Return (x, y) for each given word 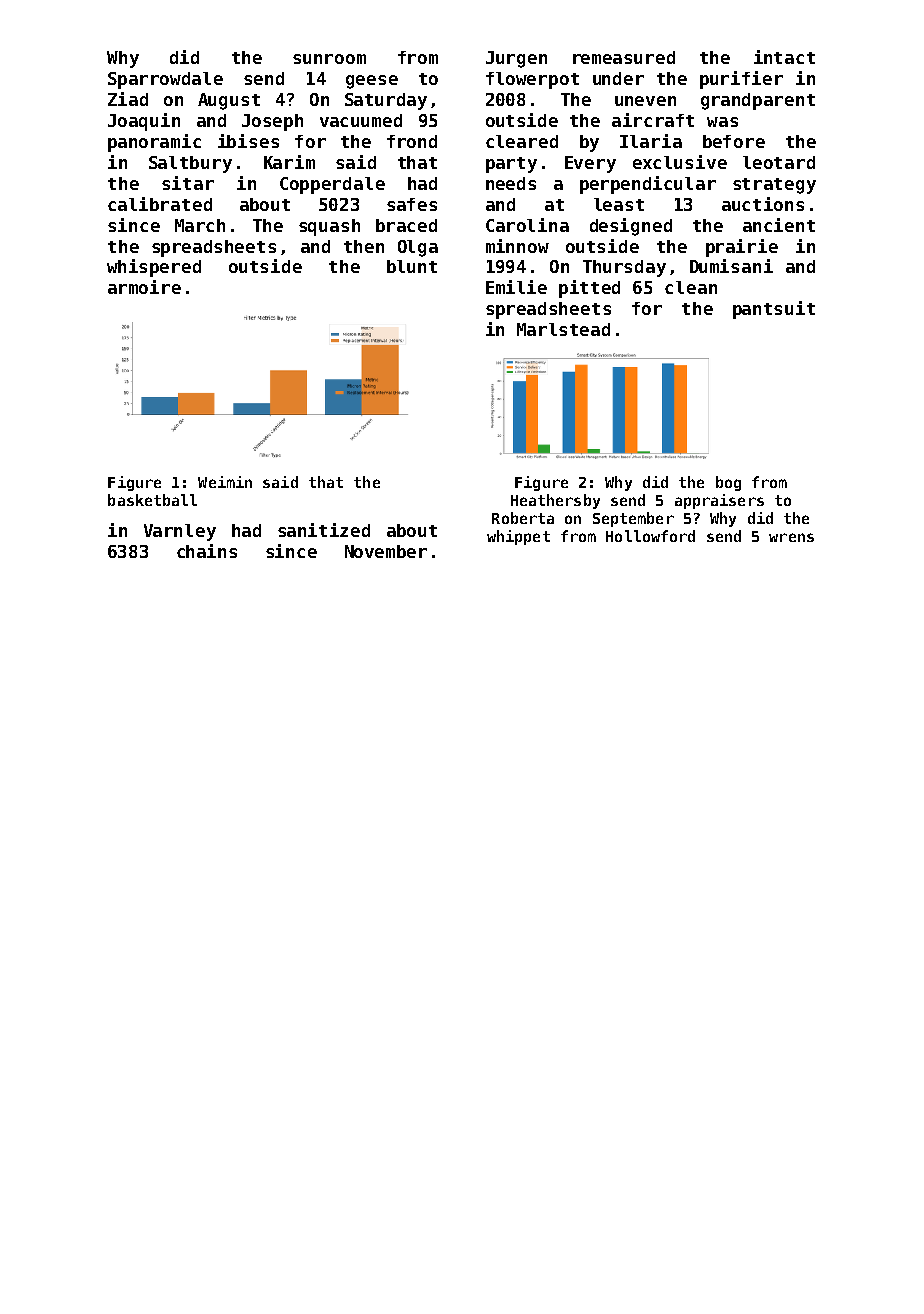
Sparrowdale (165, 80)
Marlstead (563, 329)
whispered (154, 268)
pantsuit (774, 310)
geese (372, 82)
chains (207, 551)
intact (784, 57)
